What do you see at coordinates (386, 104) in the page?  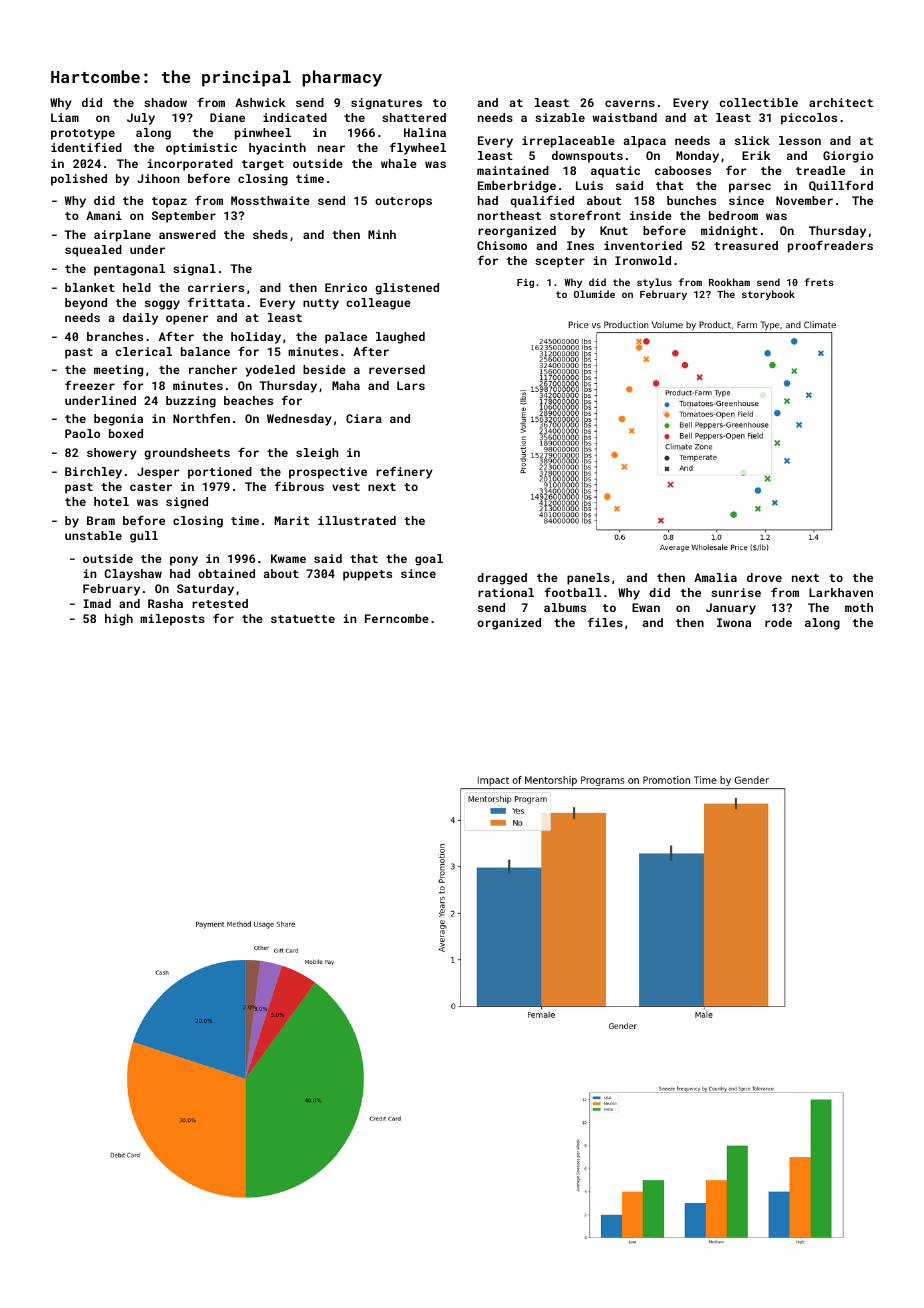 I see `signatures` at bounding box center [386, 104].
